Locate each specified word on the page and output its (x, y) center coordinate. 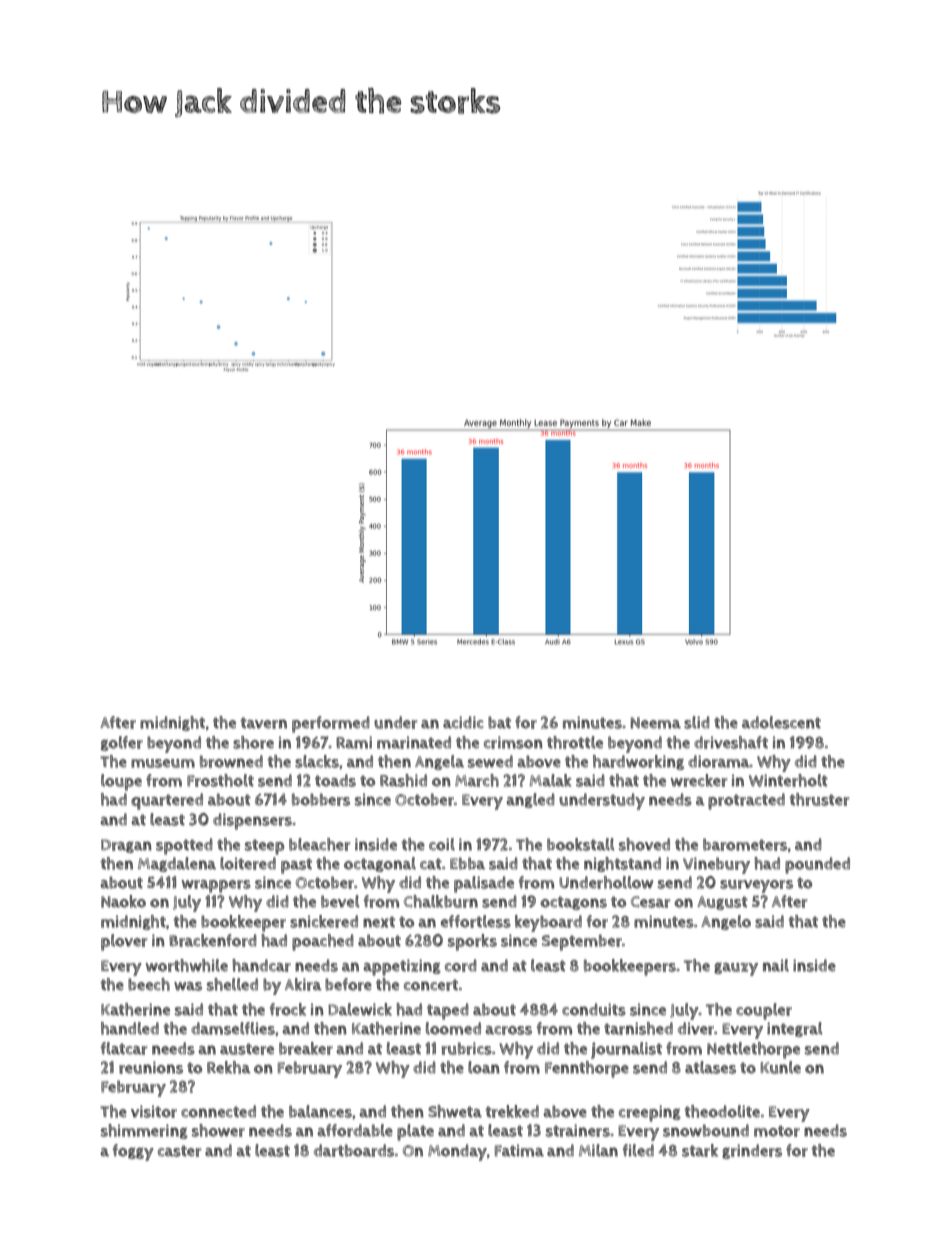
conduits (594, 1009)
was (188, 986)
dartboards (354, 1150)
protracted (746, 801)
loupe (121, 782)
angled (530, 800)
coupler (764, 1011)
